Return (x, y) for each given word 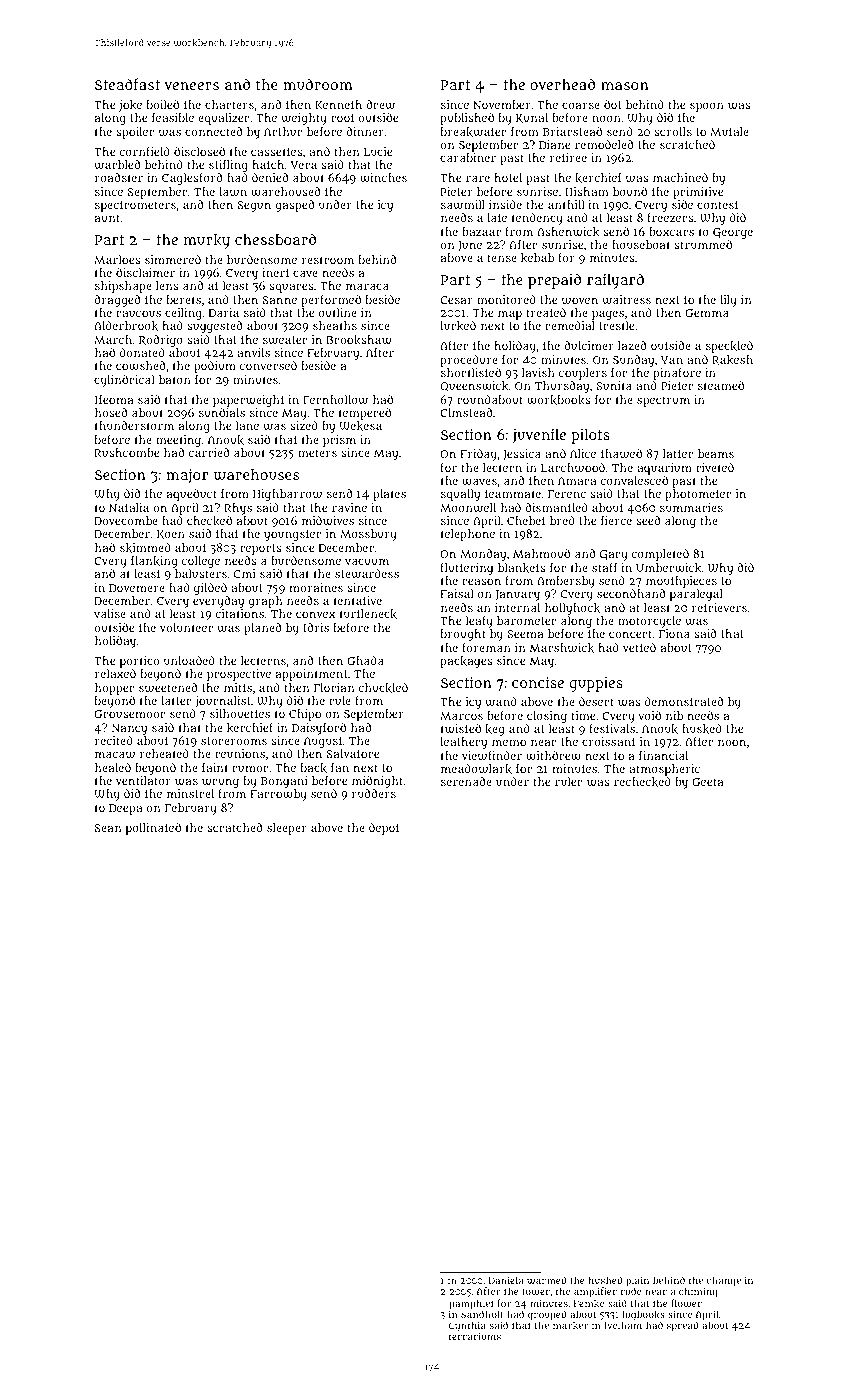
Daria (224, 312)
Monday (483, 555)
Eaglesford (192, 179)
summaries (691, 507)
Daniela (506, 1280)
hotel (508, 177)
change (723, 1281)
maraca (367, 286)
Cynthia (467, 1327)
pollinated (153, 829)
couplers (583, 374)
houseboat (641, 244)
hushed (605, 1280)
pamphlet (471, 1304)
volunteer (186, 627)
